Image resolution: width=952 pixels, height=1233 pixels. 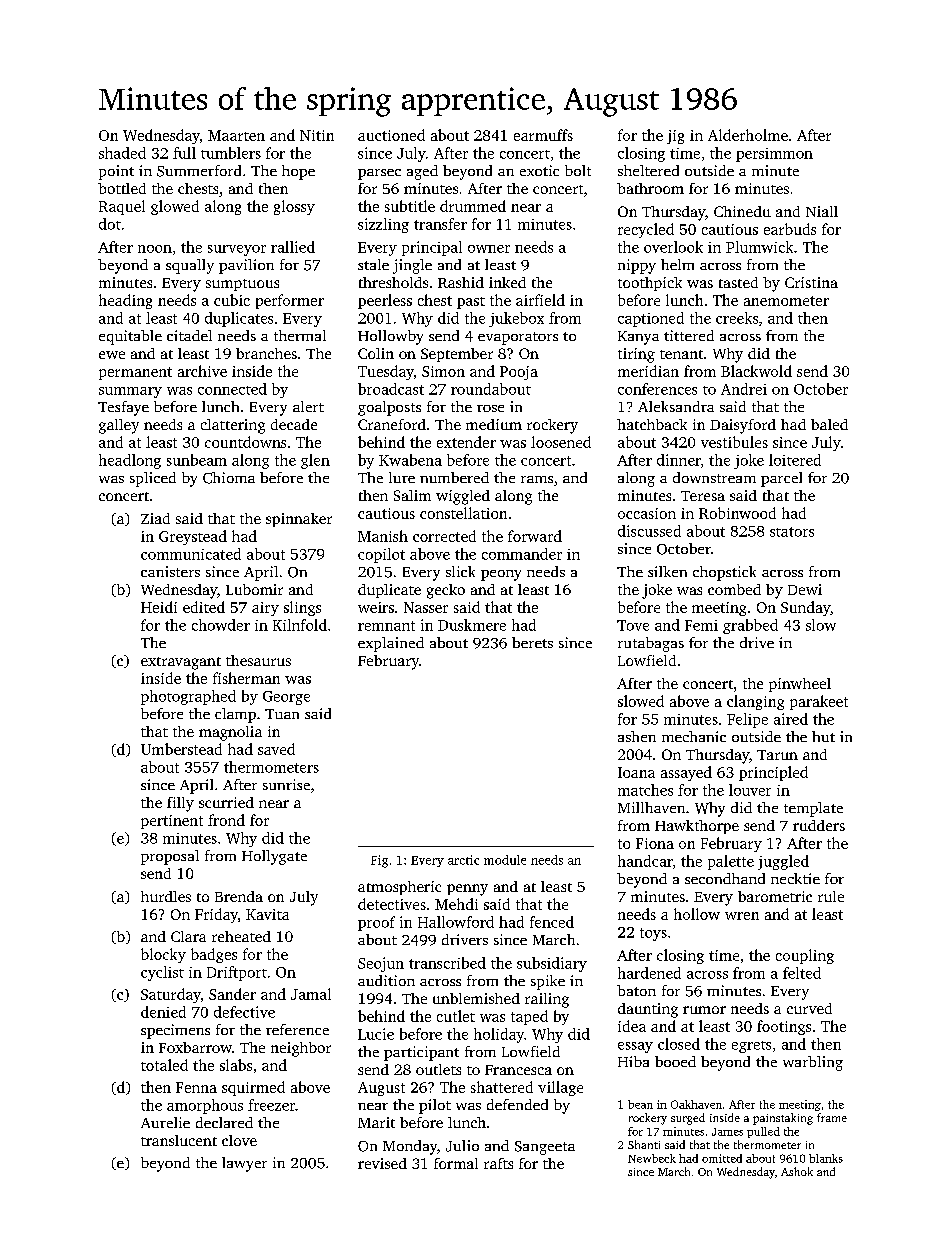 What do you see at coordinates (774, 155) in the screenshot?
I see `persimmon` at bounding box center [774, 155].
